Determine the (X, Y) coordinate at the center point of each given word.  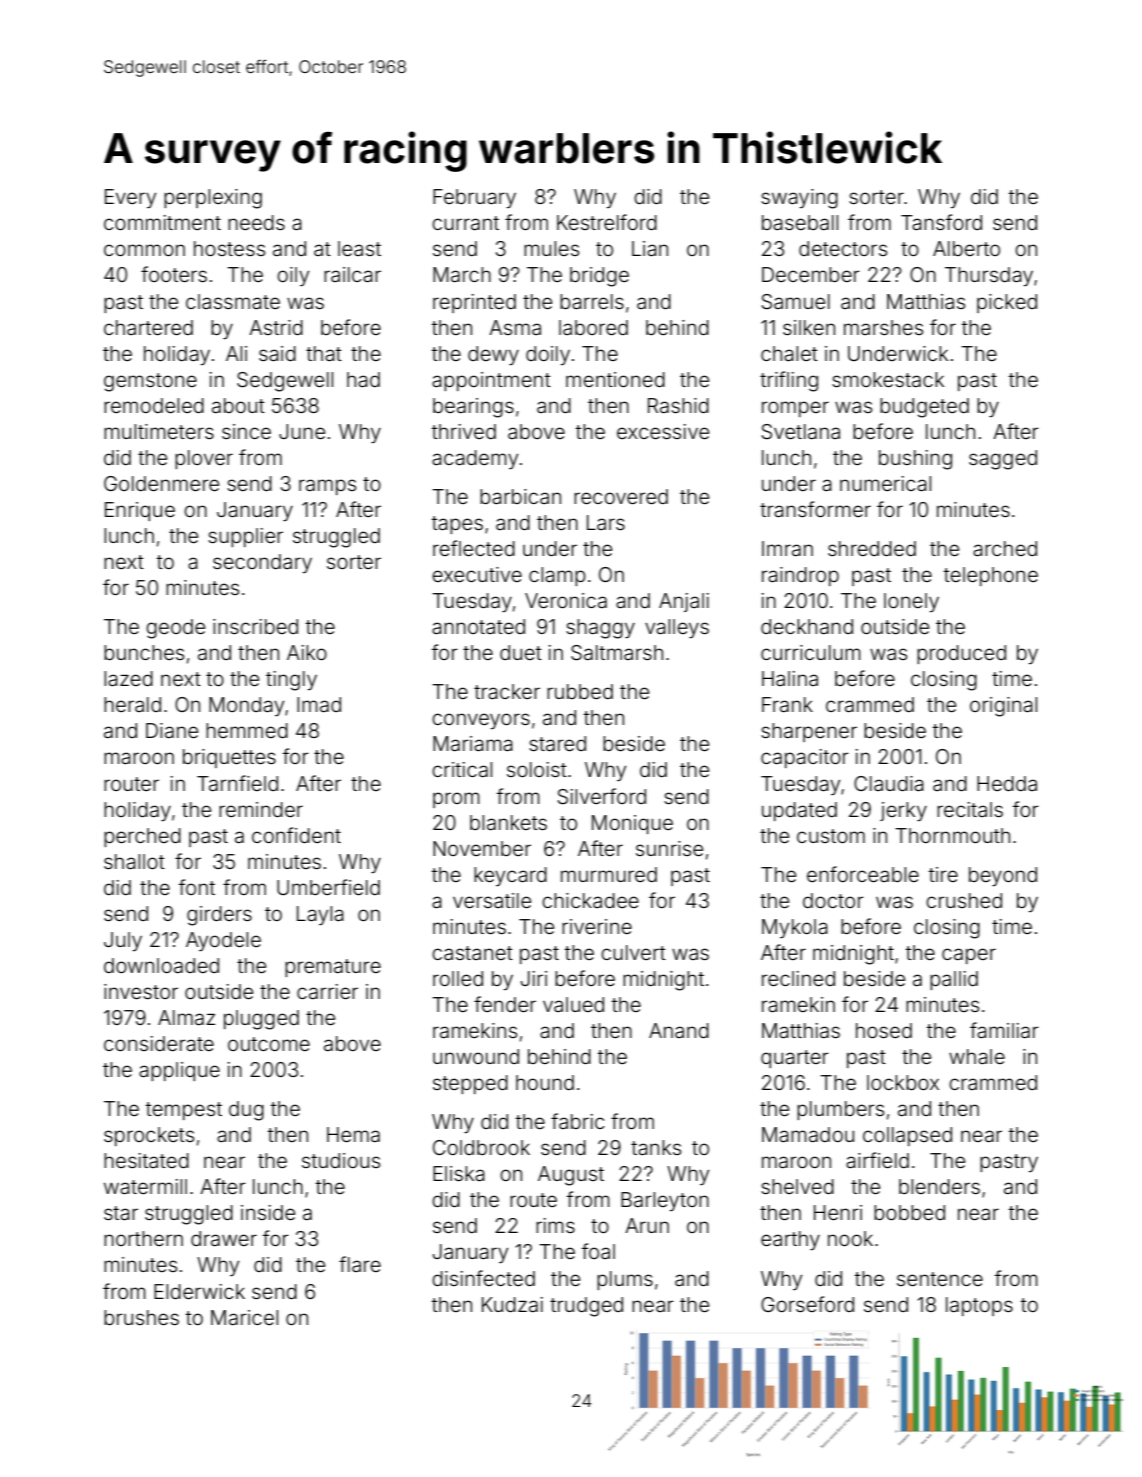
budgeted (924, 408)
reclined (798, 978)
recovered (621, 496)
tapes (457, 525)
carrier (327, 991)
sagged (1003, 460)
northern (143, 1238)
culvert (633, 952)
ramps (327, 487)
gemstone (150, 382)
